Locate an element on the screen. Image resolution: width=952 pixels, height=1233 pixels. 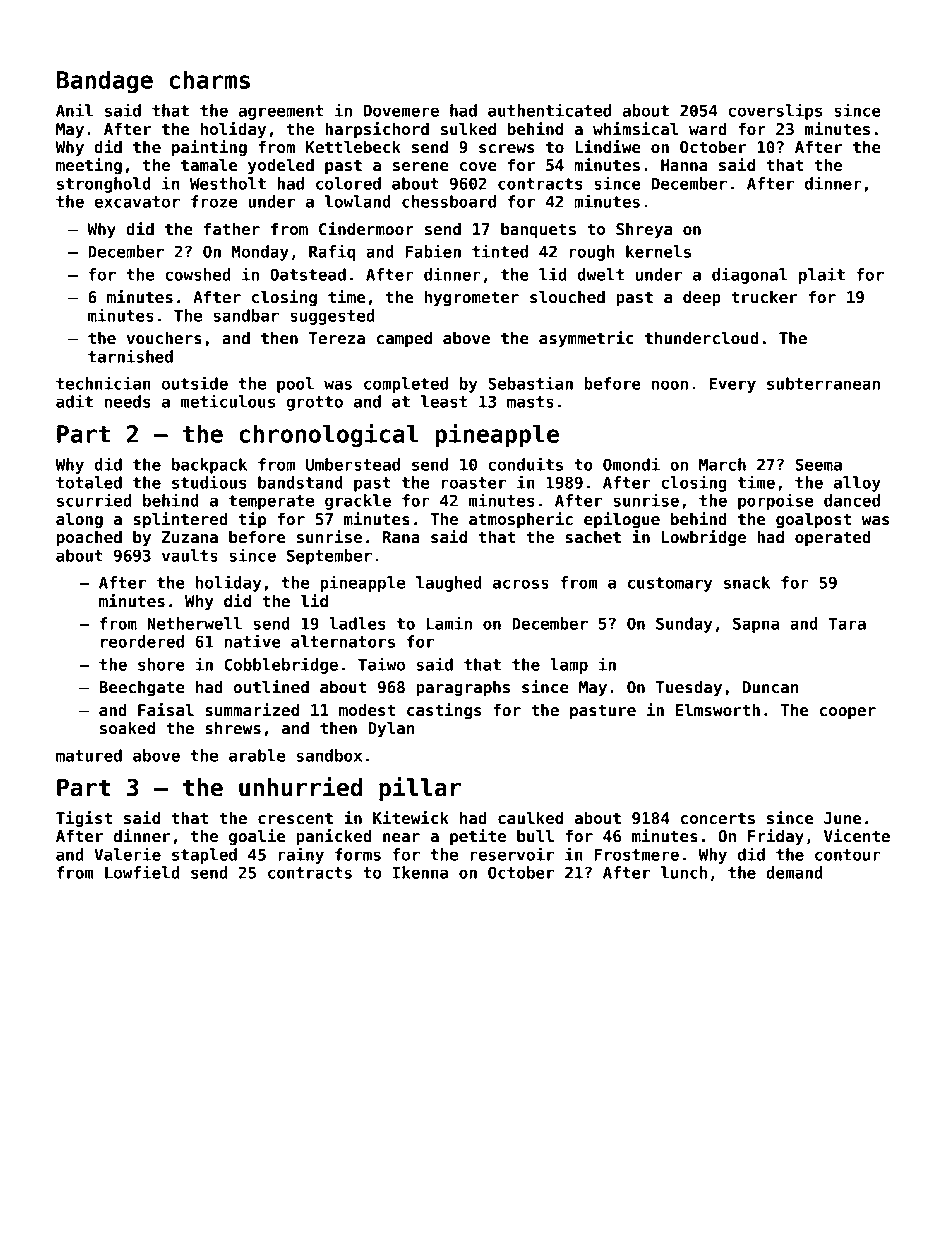
sulked is located at coordinates (468, 129).
